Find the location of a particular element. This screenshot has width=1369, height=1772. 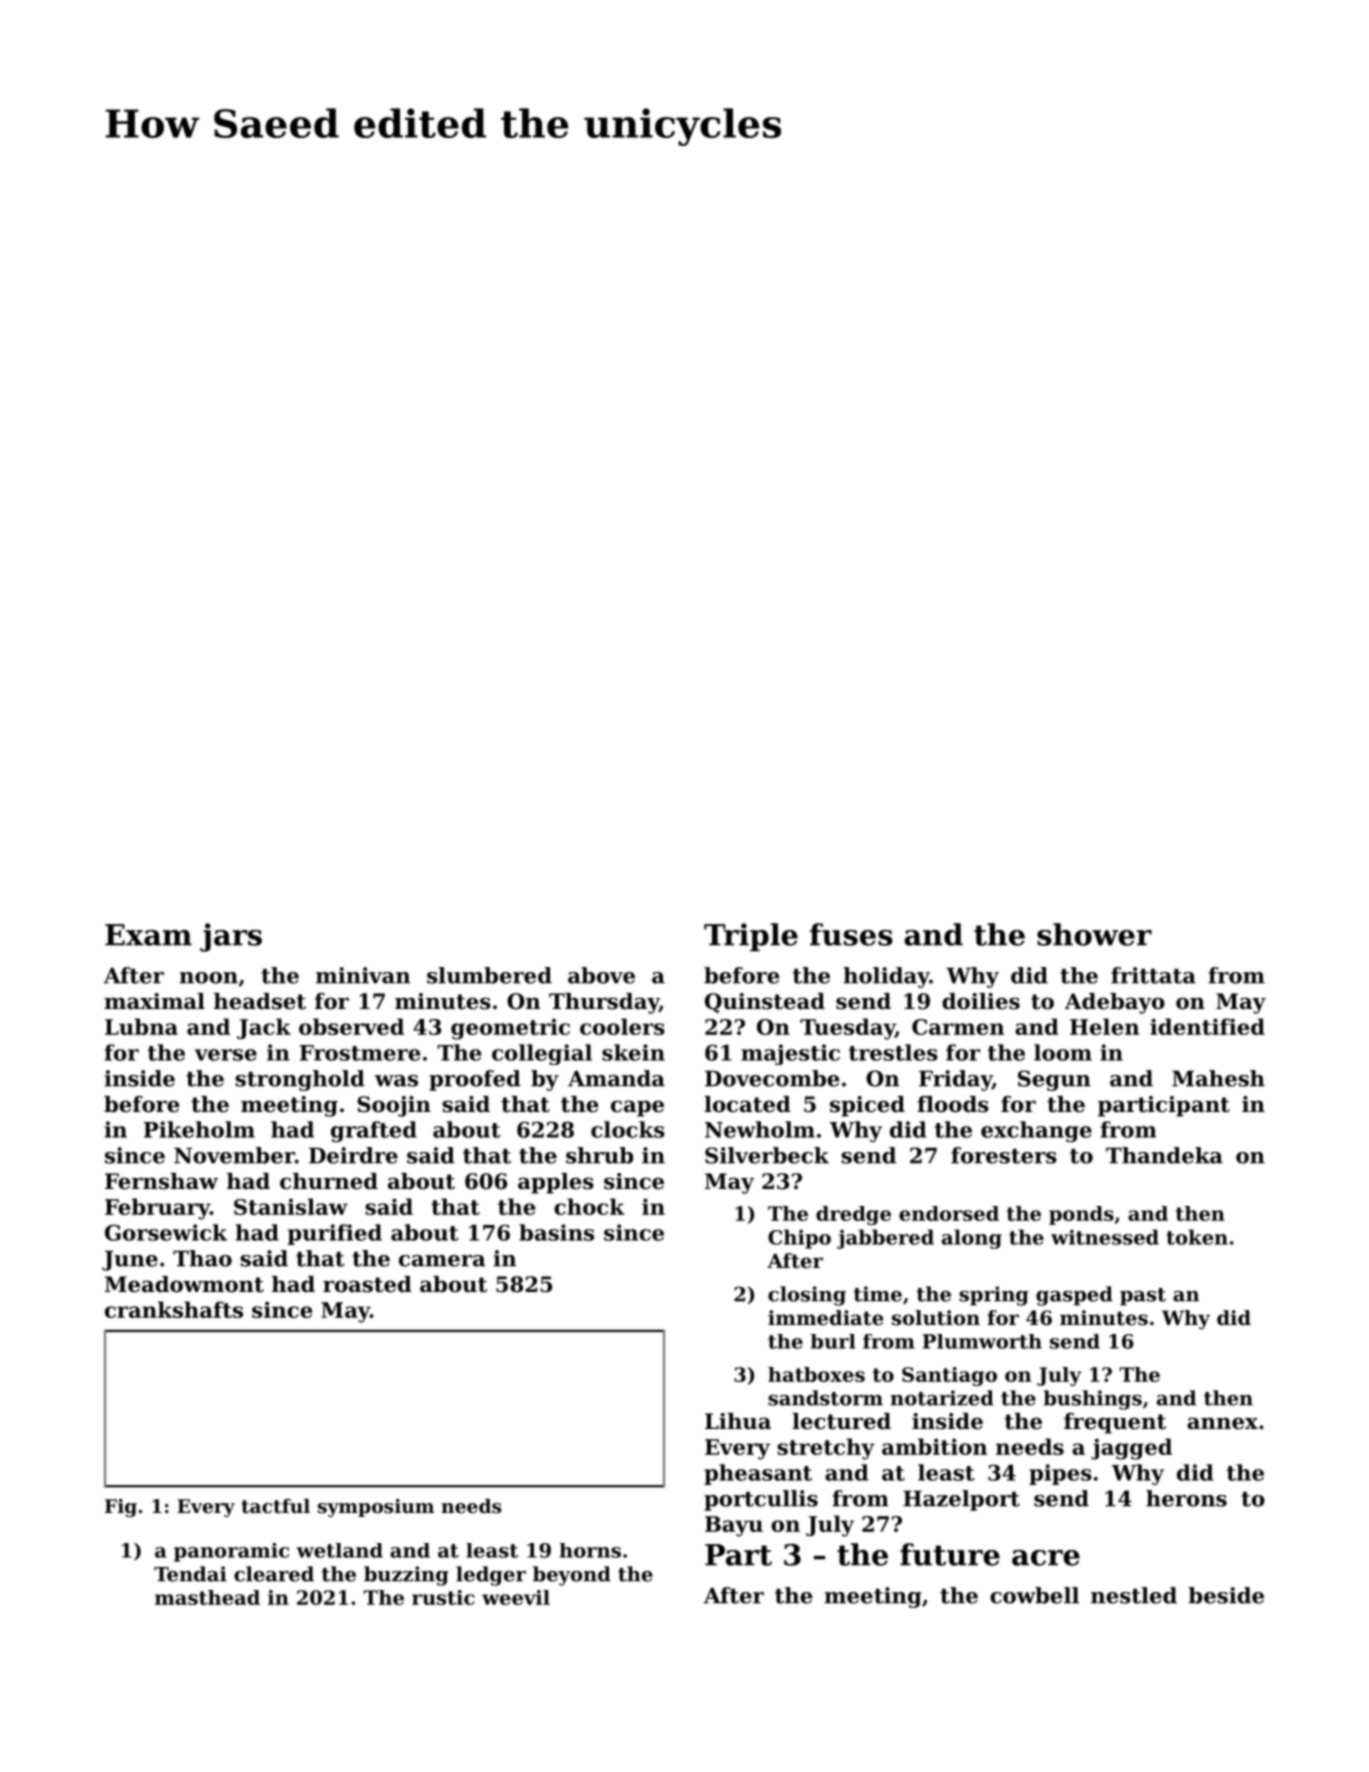

Jack is located at coordinates (264, 1028).
